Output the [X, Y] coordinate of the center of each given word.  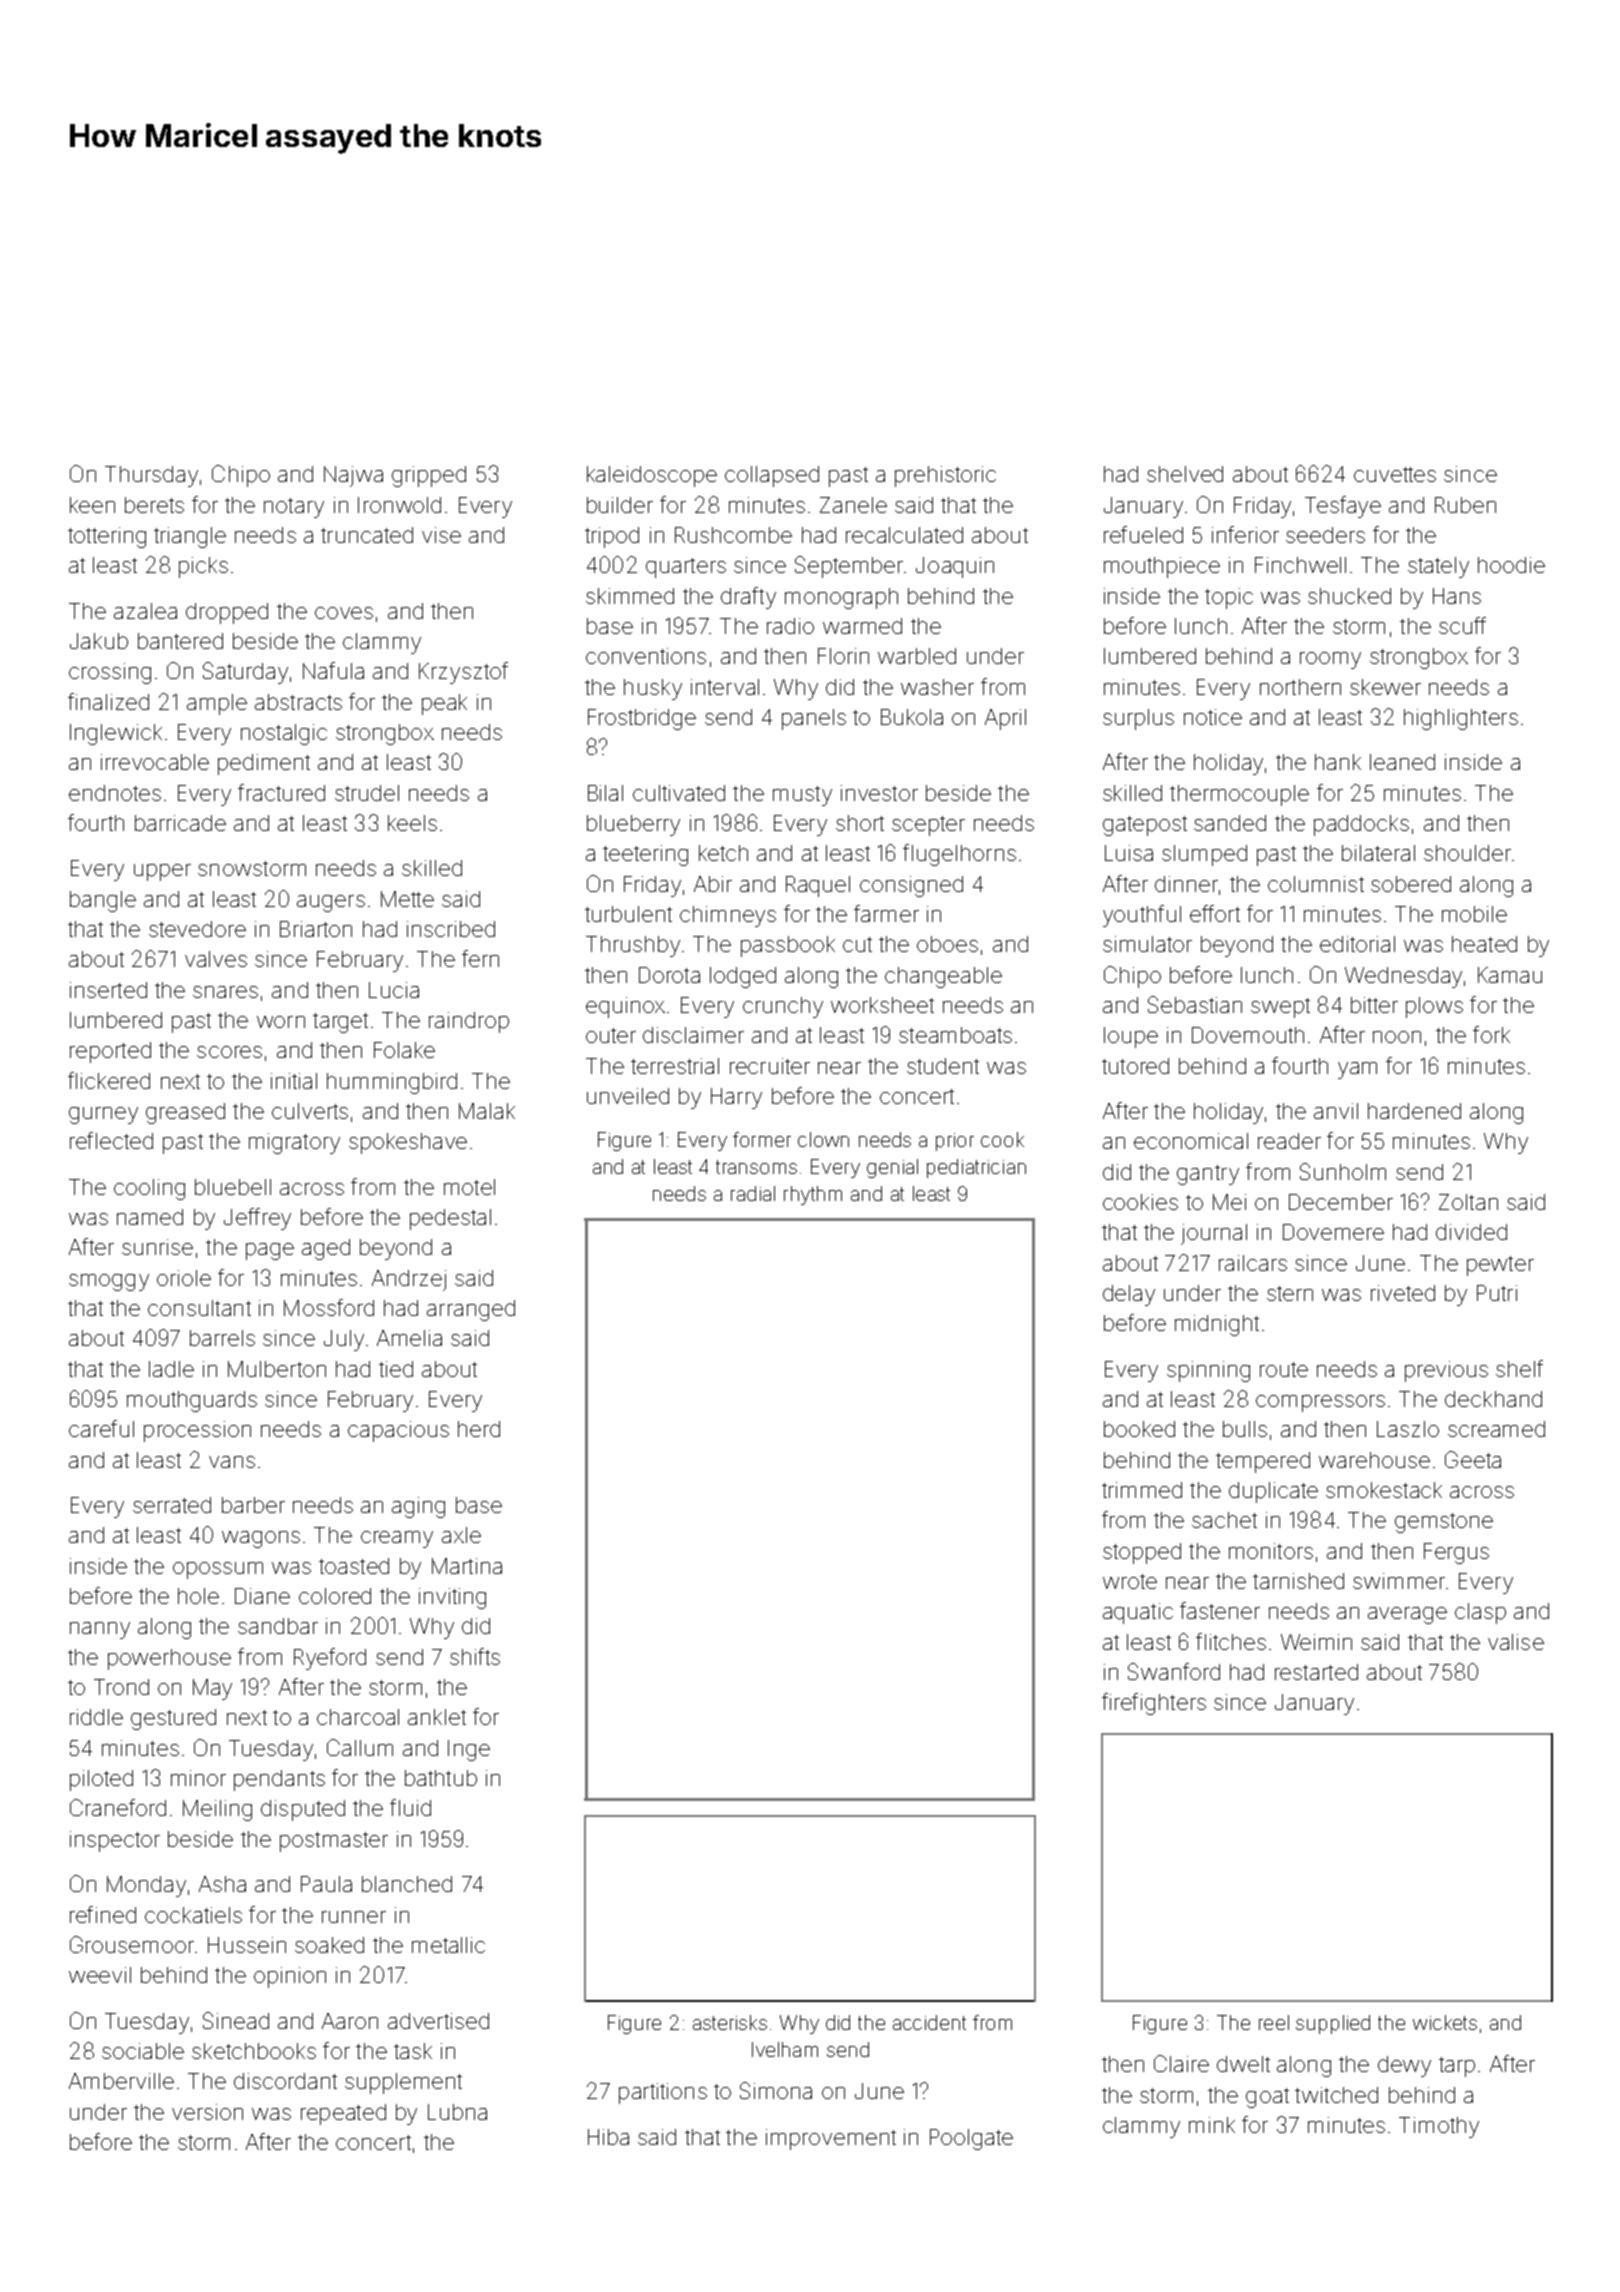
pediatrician [976, 1168]
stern [1290, 1293]
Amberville [121, 2081]
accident [929, 2022]
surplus [1138, 719]
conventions [646, 656]
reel [1274, 2022]
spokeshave [408, 1143]
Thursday [151, 476]
